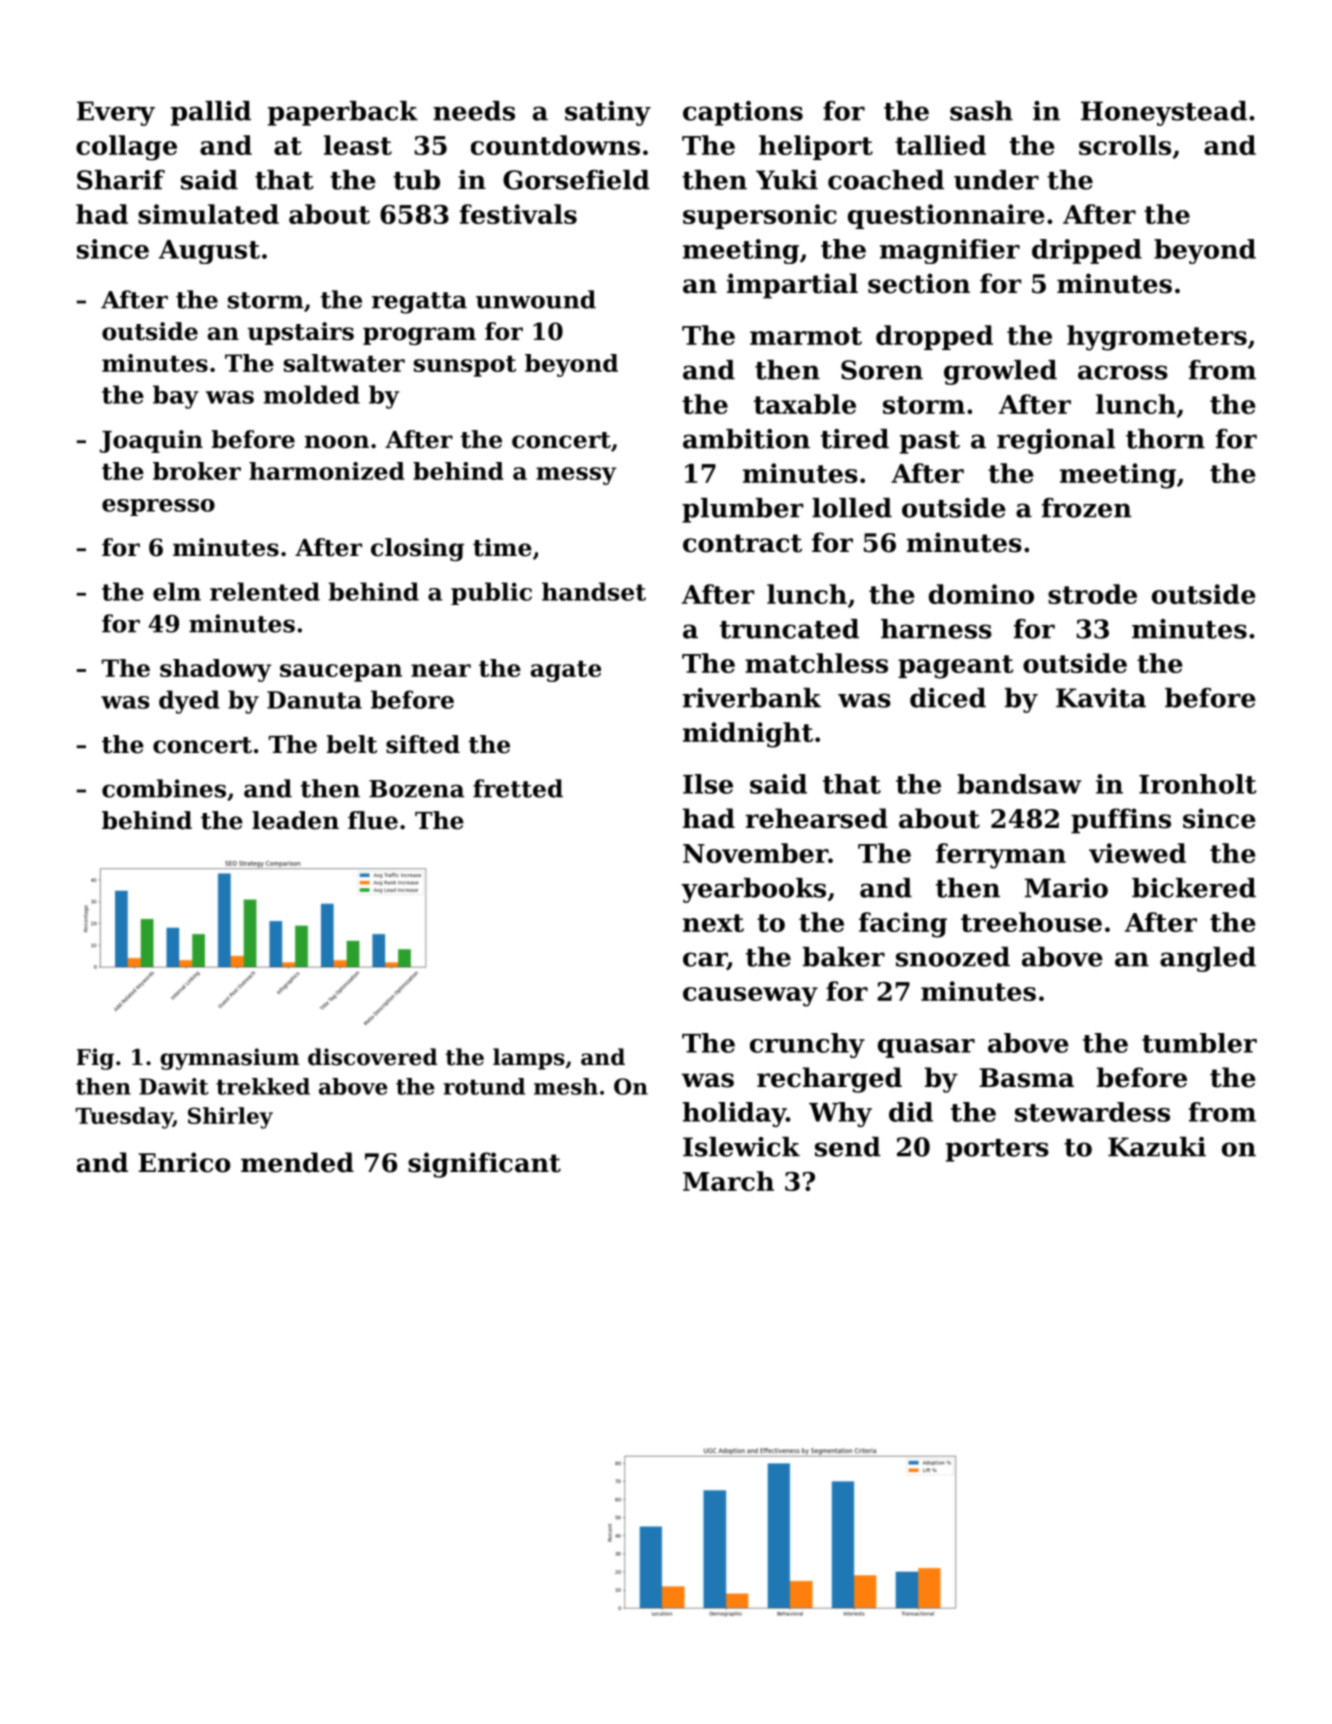  Describe the element at coordinates (197, 471) in the document. I see `broker` at that location.
